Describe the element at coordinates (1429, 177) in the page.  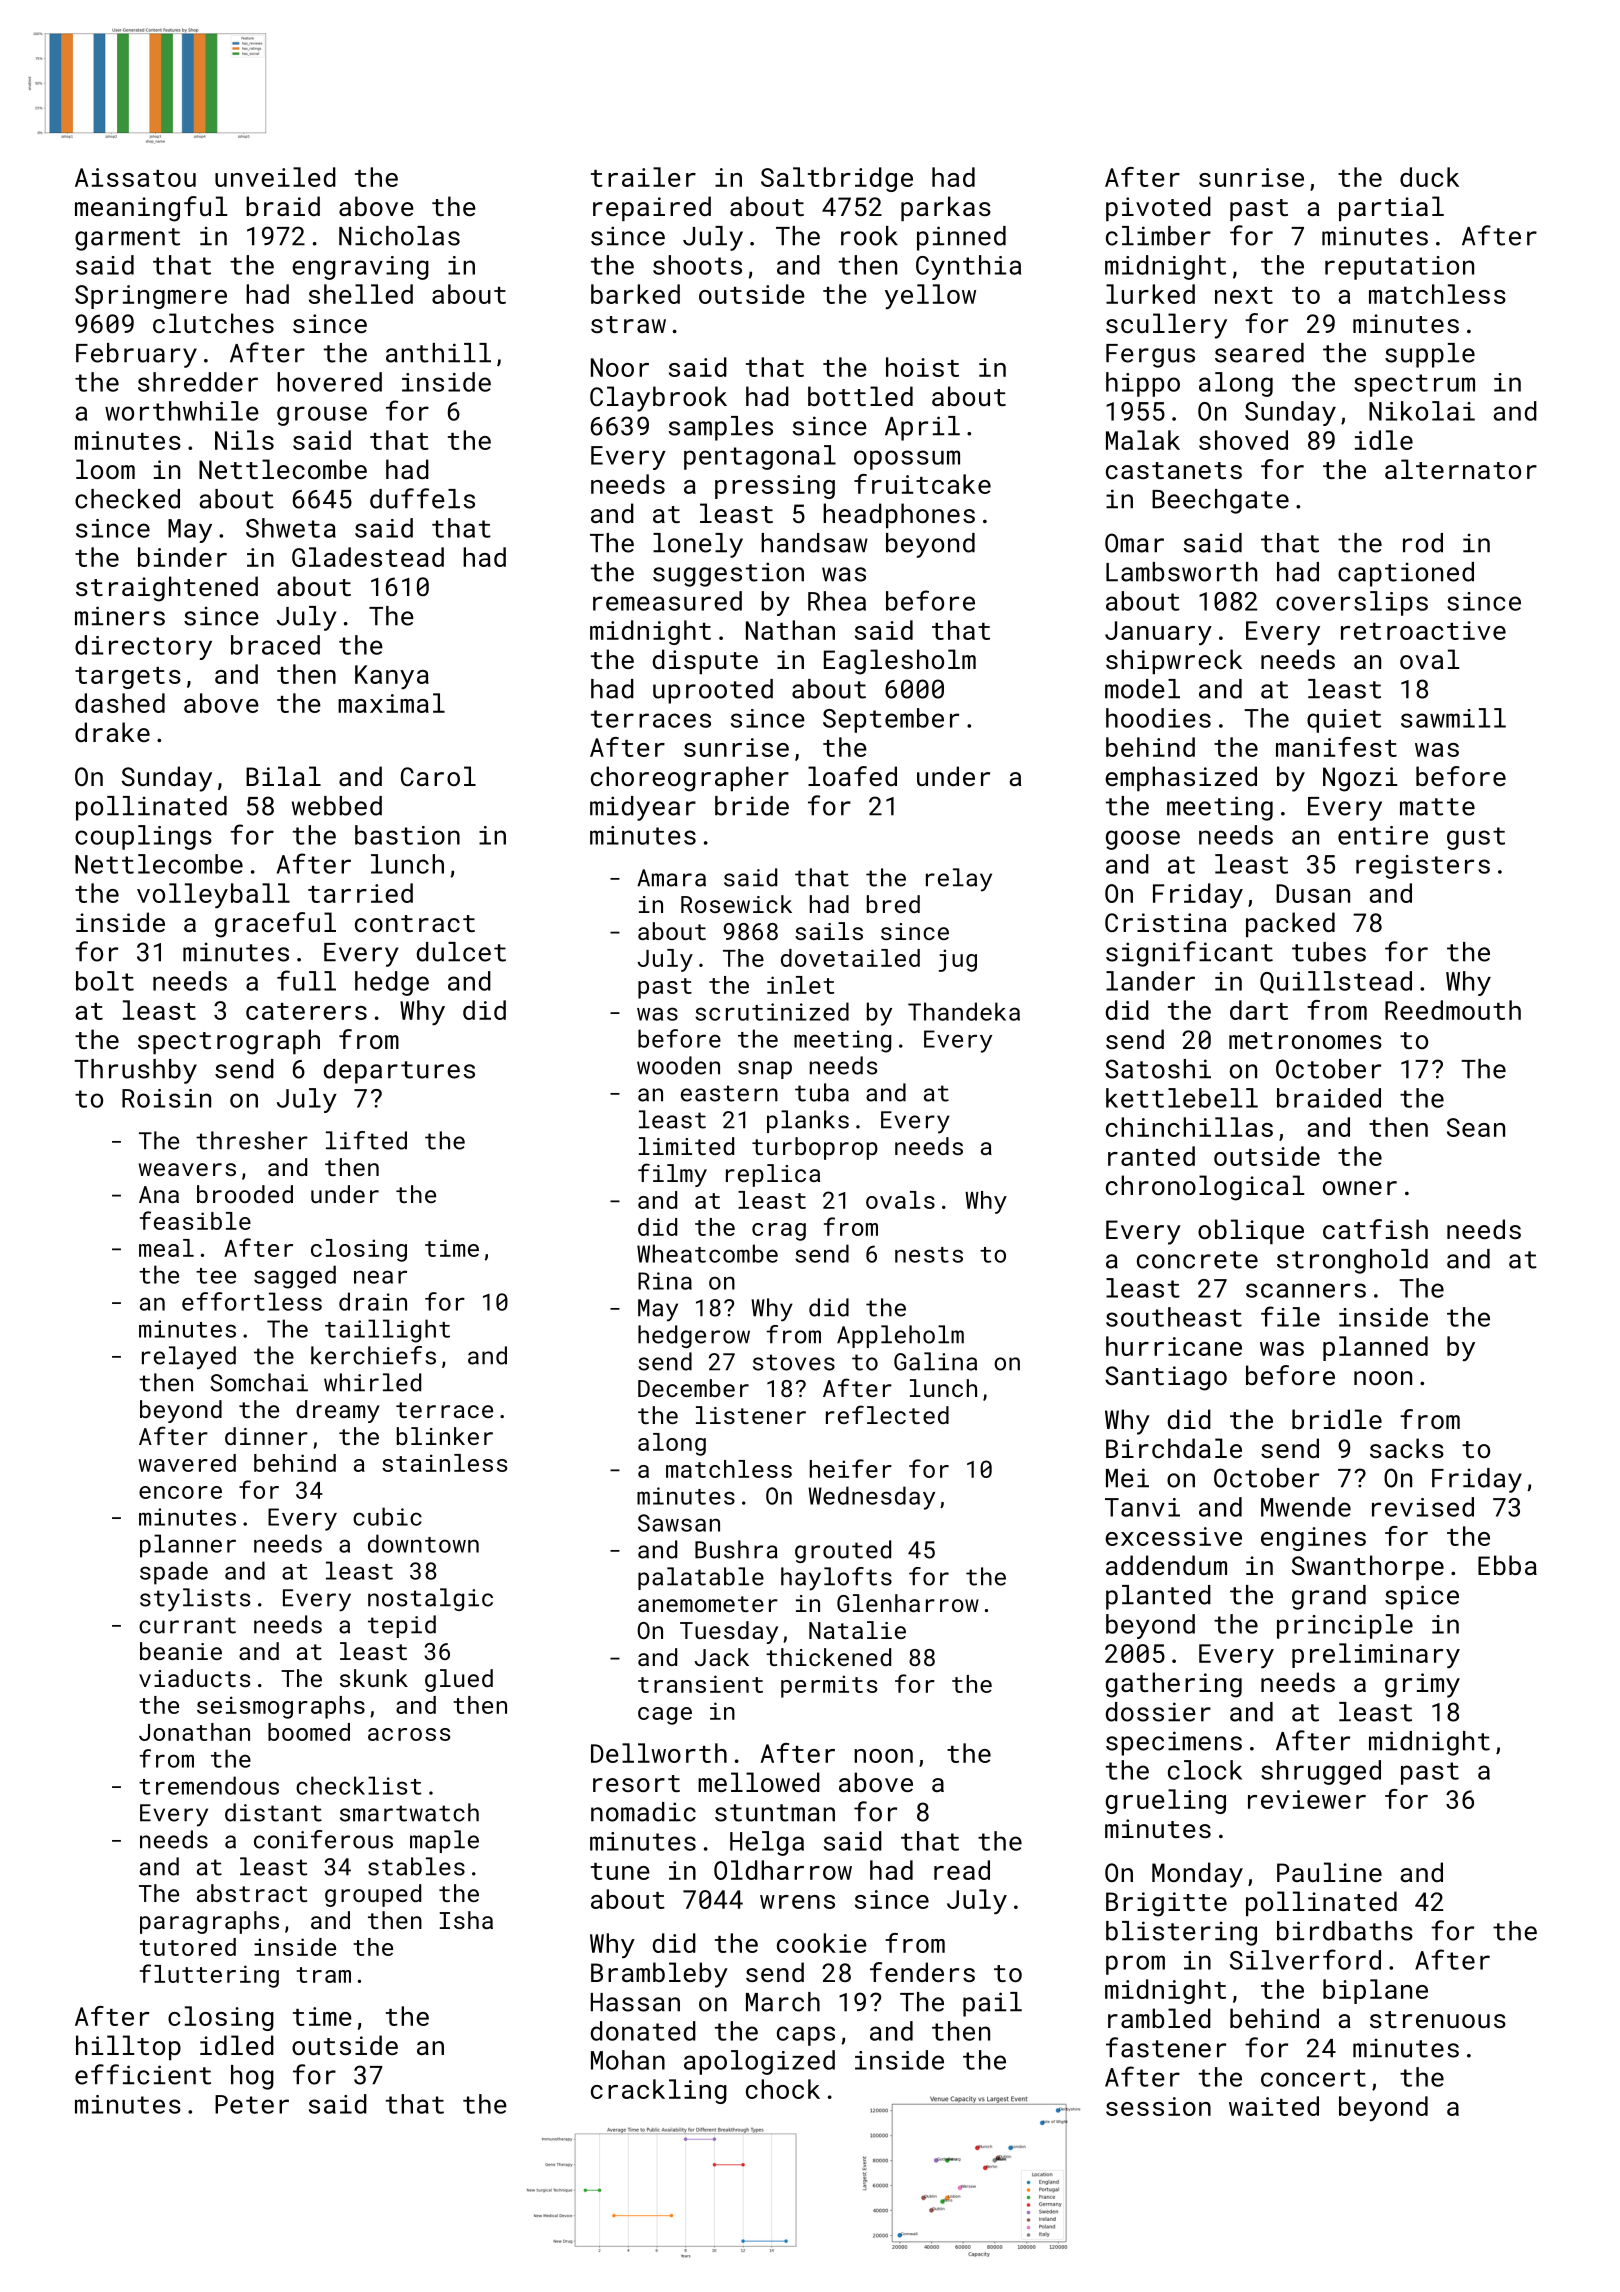
I see `duck` at that location.
